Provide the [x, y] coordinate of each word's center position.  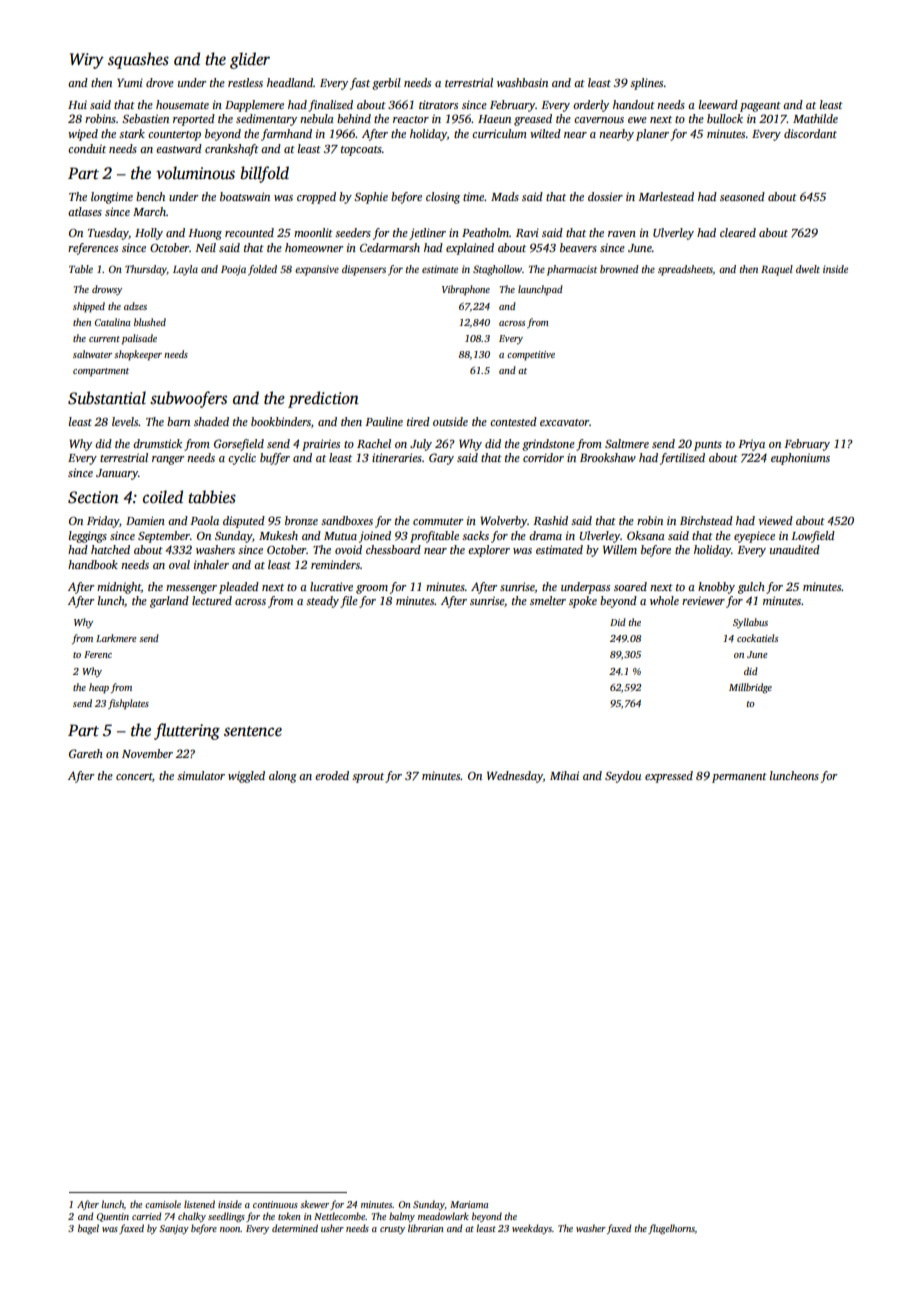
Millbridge [750, 688]
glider [250, 60]
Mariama [469, 1204]
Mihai [564, 775]
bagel [88, 1229]
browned [619, 269]
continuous [275, 1204]
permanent [739, 778]
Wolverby [503, 522]
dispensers [364, 270]
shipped [89, 307]
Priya [751, 445]
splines [646, 84]
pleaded [239, 588]
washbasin [522, 82]
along [283, 777]
